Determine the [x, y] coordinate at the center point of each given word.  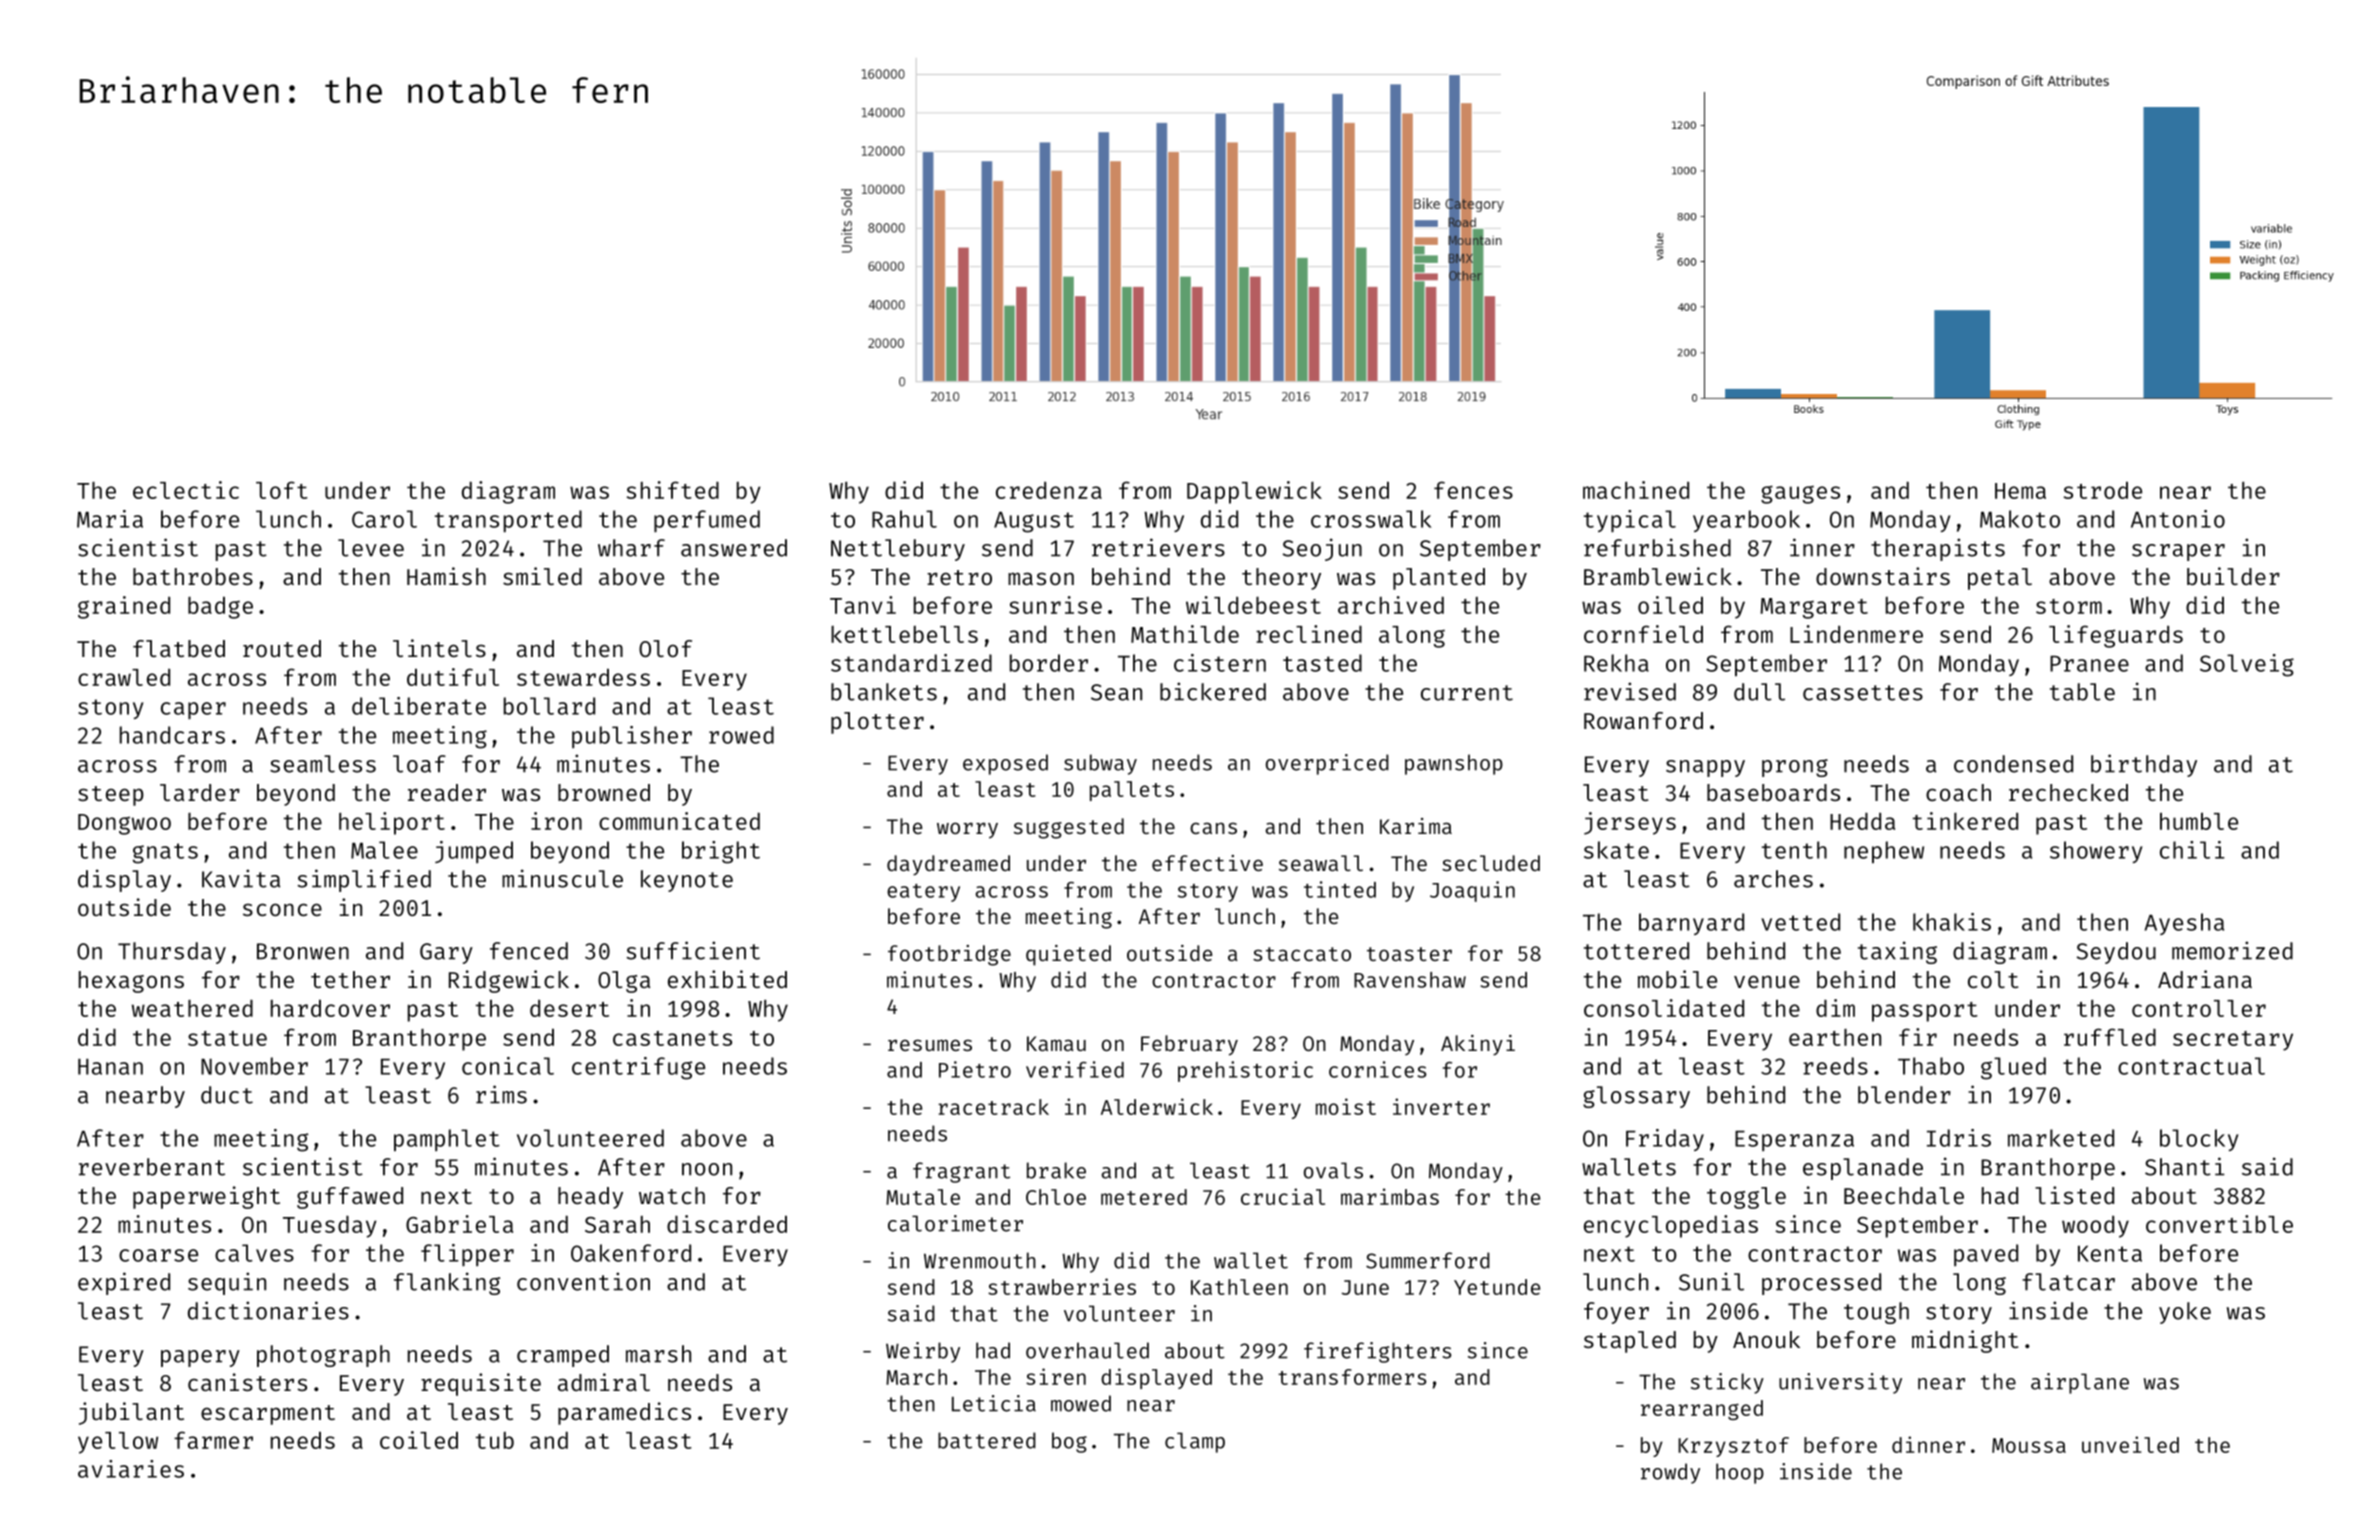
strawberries [1062, 1286]
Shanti [2185, 1166]
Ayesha [2184, 924]
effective [1207, 863]
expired [124, 1283]
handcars [172, 735]
